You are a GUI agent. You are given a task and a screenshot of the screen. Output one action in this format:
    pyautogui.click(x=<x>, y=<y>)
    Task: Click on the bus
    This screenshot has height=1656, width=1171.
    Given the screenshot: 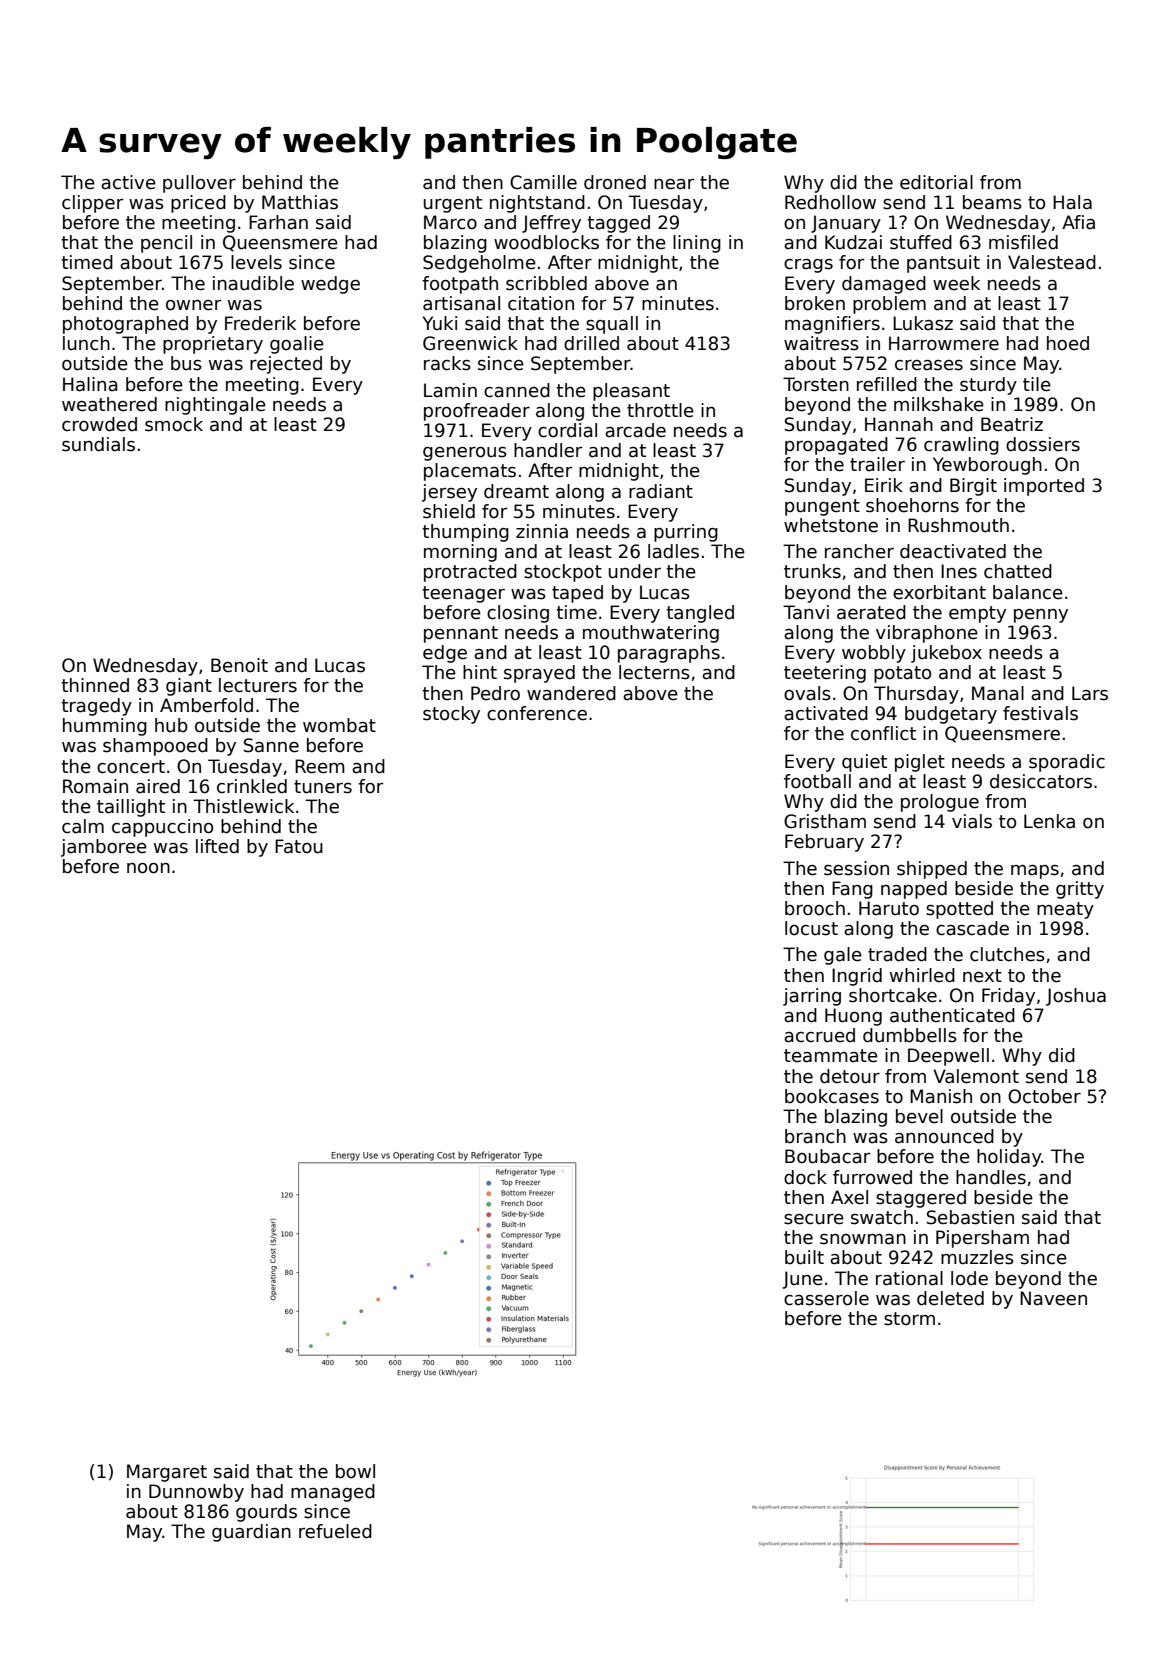 What is the action you would take?
    pyautogui.click(x=186, y=363)
